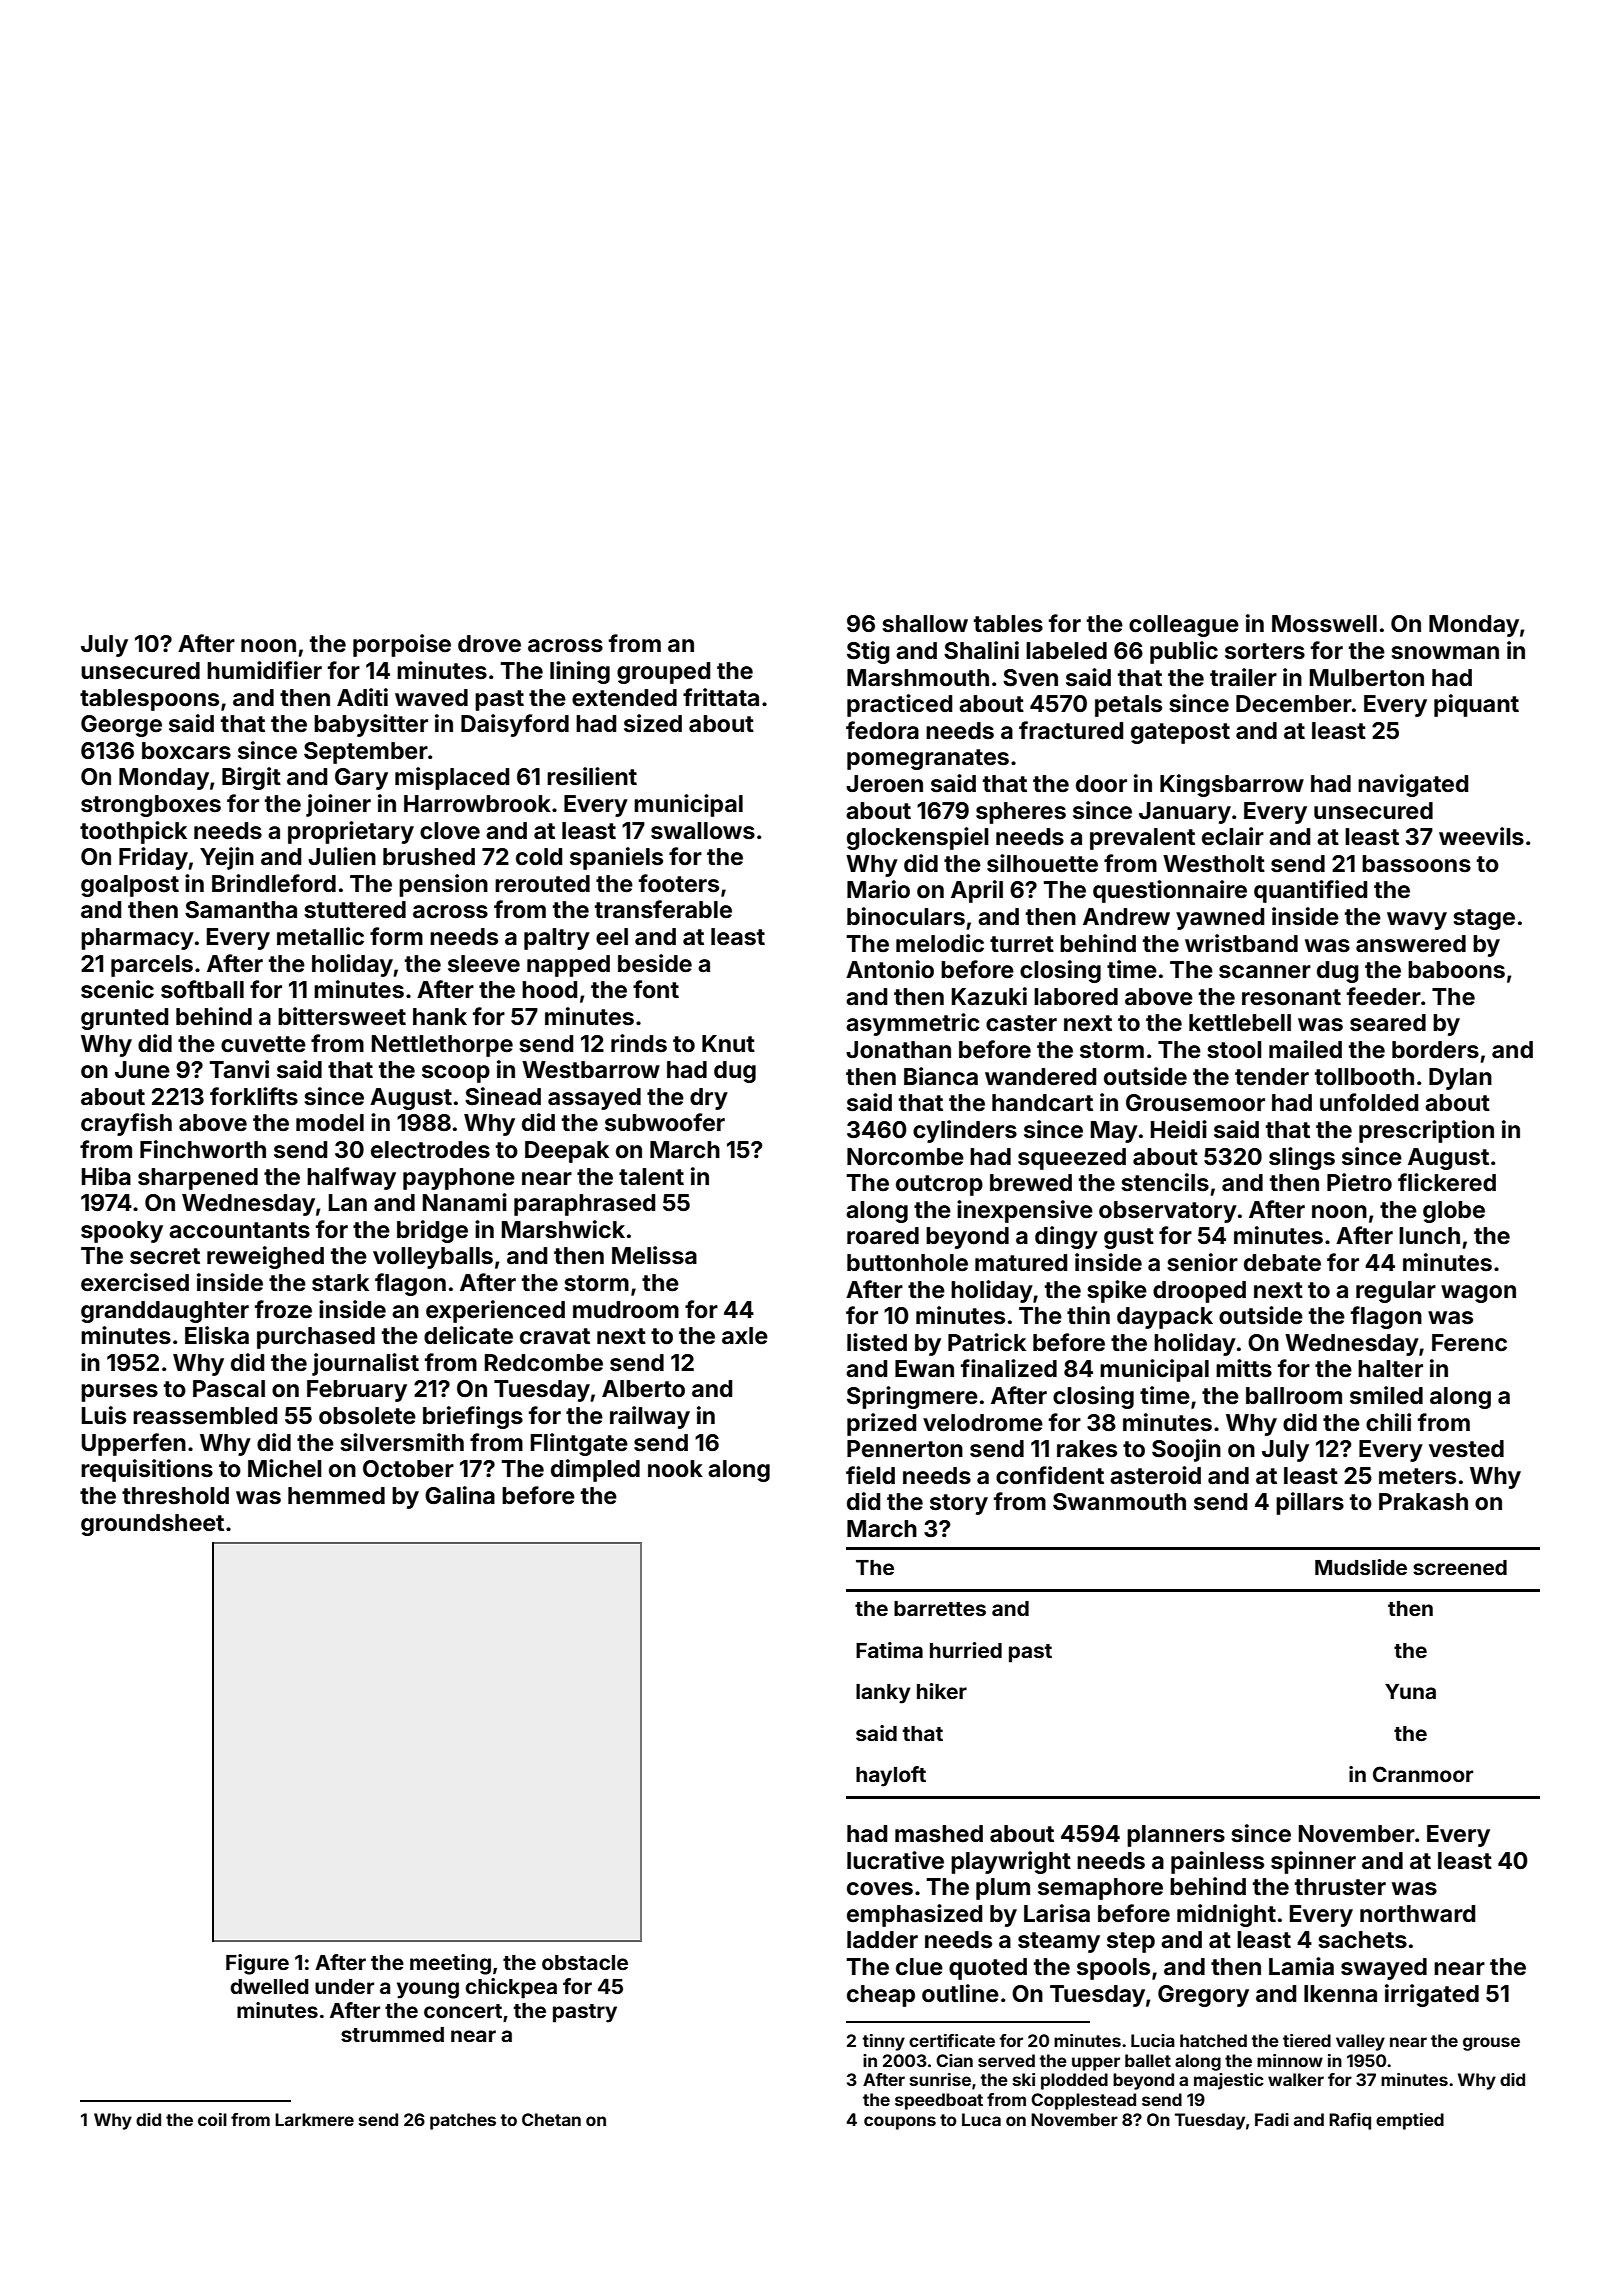 Image resolution: width=1620 pixels, height=2292 pixels. Describe the element at coordinates (877, 1342) in the image. I see `listed` at that location.
